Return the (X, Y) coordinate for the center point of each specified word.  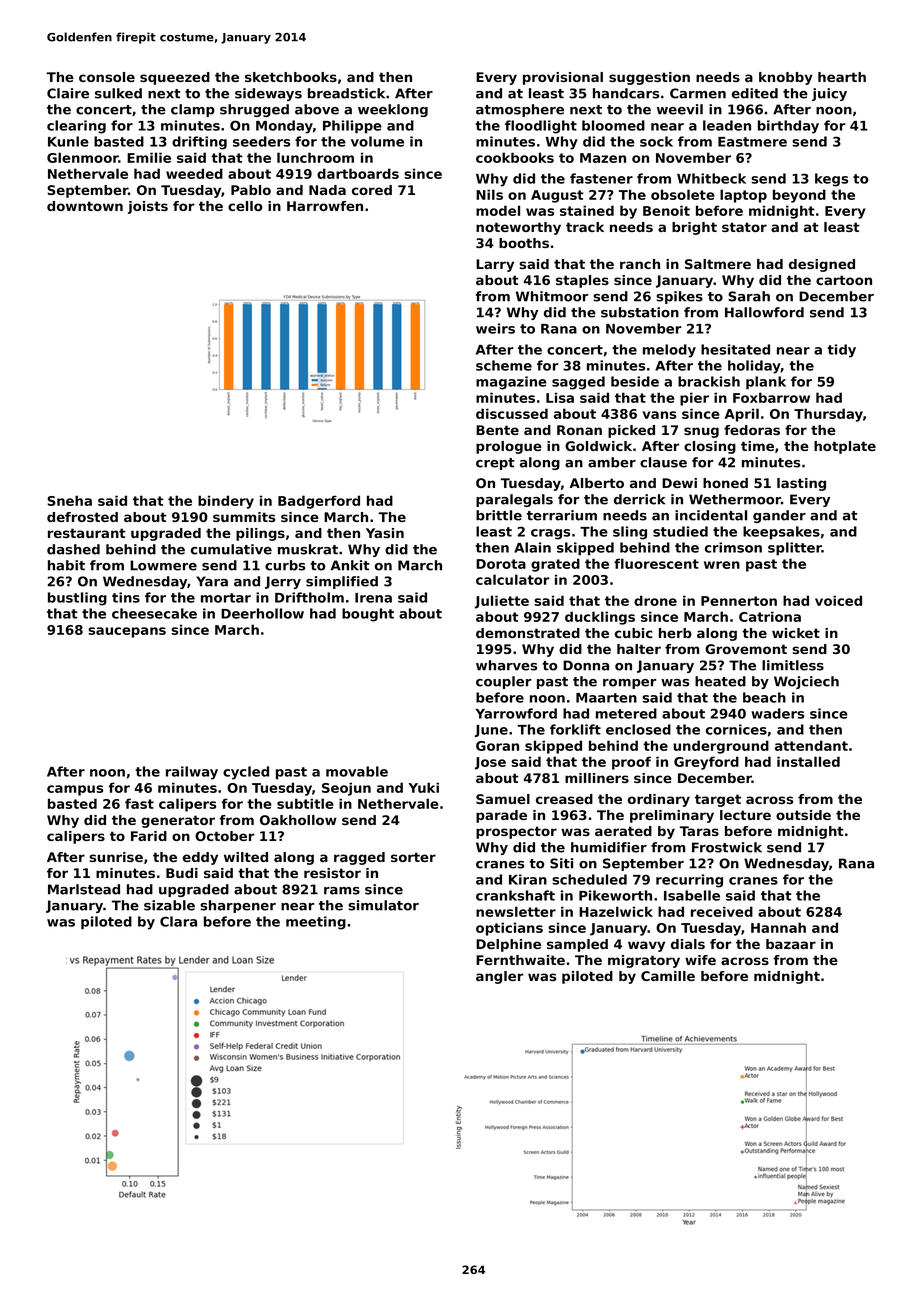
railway (192, 773)
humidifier (609, 847)
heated (720, 681)
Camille (668, 976)
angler (500, 977)
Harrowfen (325, 206)
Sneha (69, 500)
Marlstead (84, 889)
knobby (786, 78)
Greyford (706, 763)
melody (669, 351)
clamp (193, 110)
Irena (373, 598)
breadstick (346, 93)
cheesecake (154, 613)
